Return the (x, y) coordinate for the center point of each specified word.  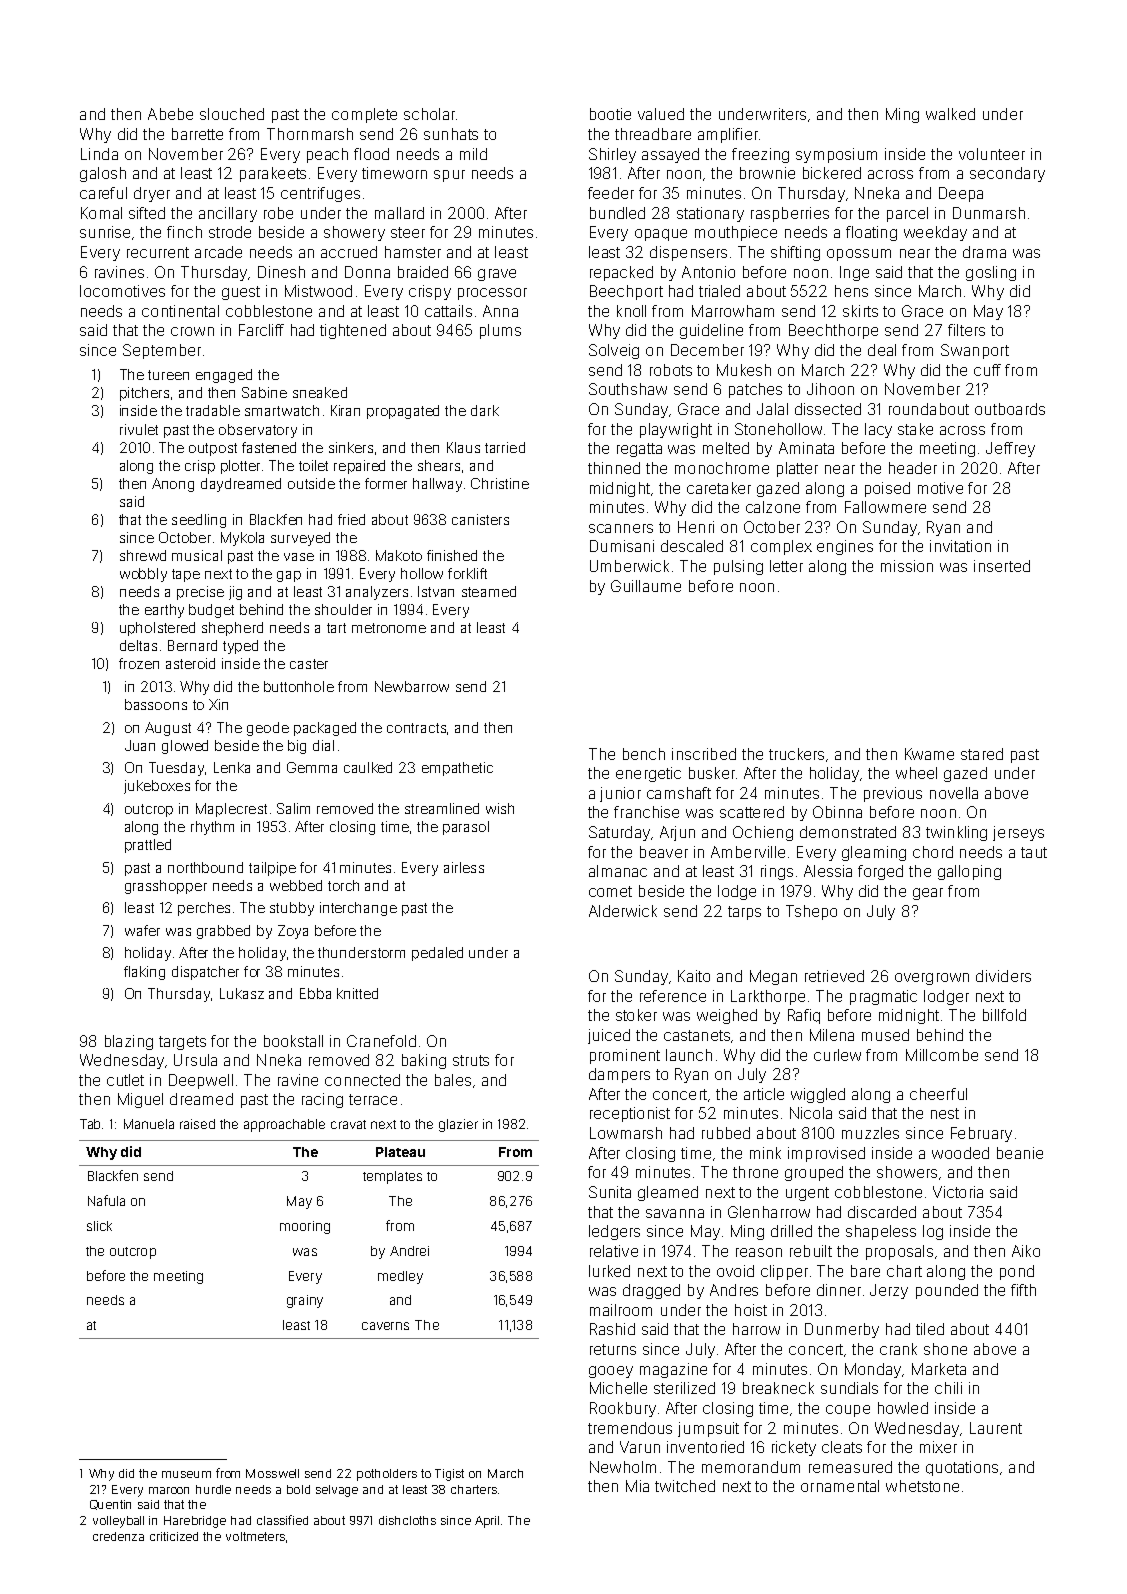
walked (950, 114)
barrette (197, 134)
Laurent (996, 1428)
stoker (636, 1015)
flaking (144, 973)
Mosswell (272, 1473)
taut (1034, 852)
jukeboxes (157, 787)
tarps (744, 913)
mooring (305, 1227)
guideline (711, 331)
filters (966, 330)
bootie (610, 114)
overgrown (932, 979)
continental (180, 311)
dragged (651, 1291)
